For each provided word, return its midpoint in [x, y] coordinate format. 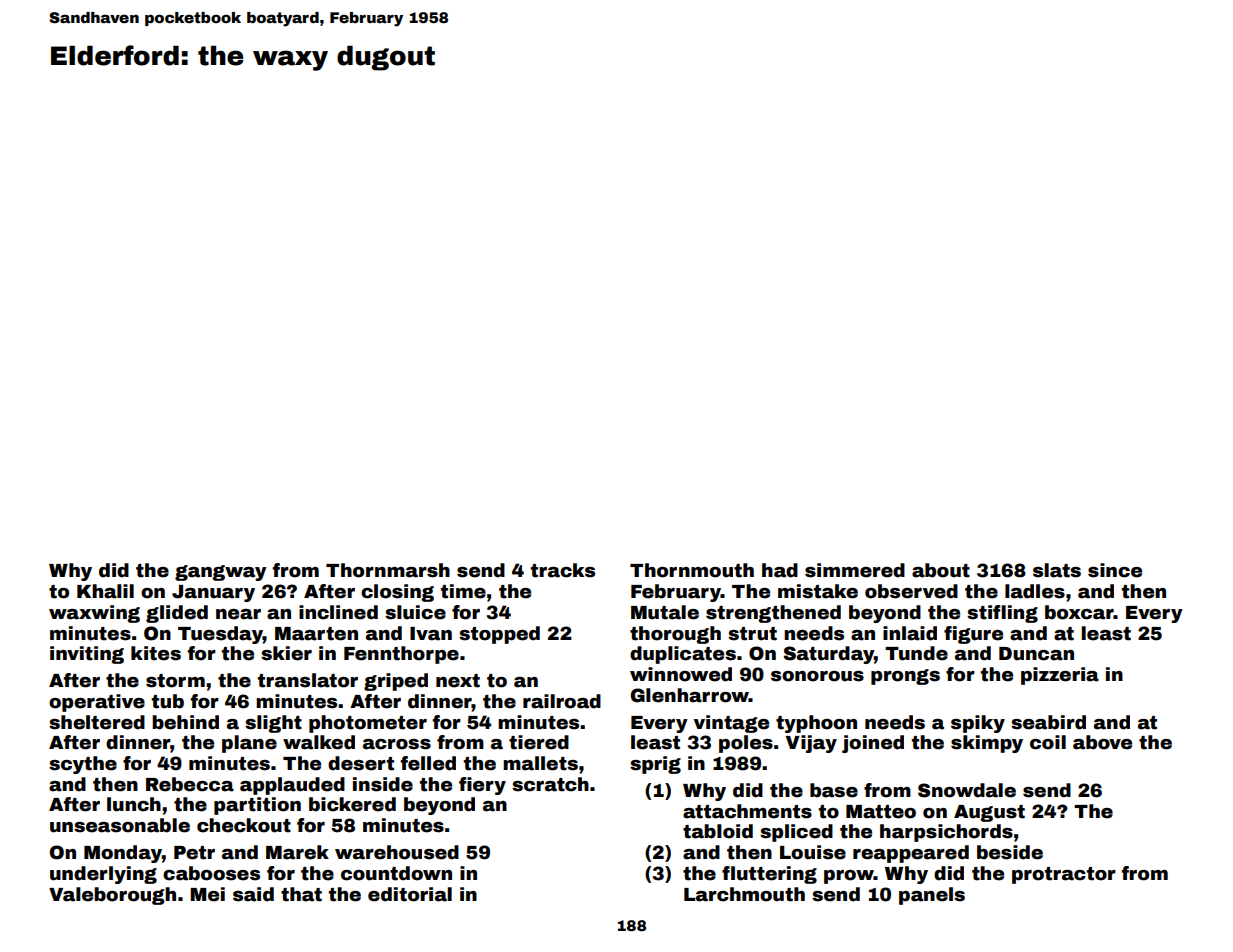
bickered [352, 804]
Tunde [916, 653]
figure [973, 635]
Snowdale [967, 790]
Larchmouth [744, 894]
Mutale [665, 612]
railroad [562, 701]
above [1102, 742]
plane [249, 744]
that [301, 894]
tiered [539, 742]
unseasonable [120, 825]
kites [156, 653]
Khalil [105, 591]
